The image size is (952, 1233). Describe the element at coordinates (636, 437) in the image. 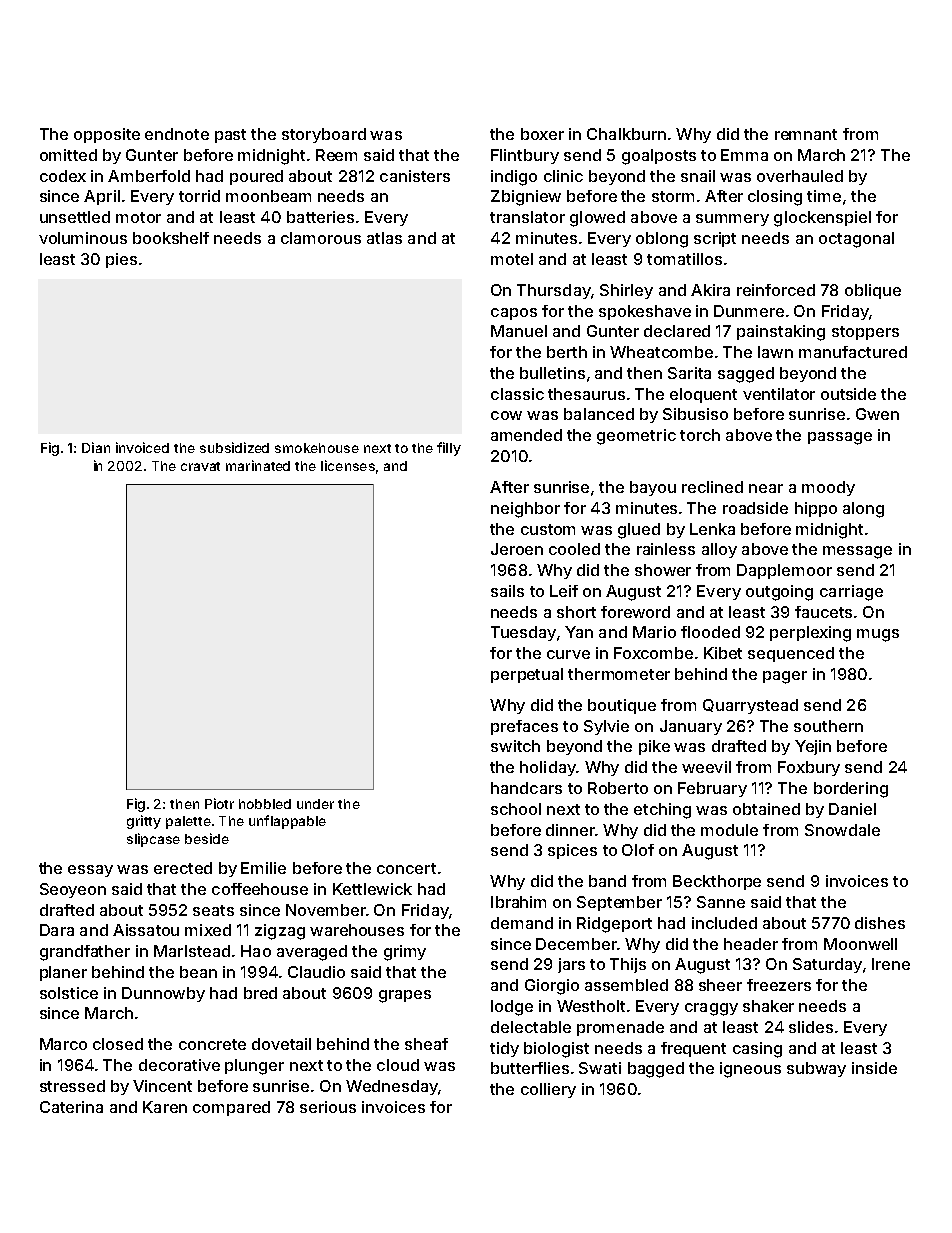

I see `geometric` at that location.
